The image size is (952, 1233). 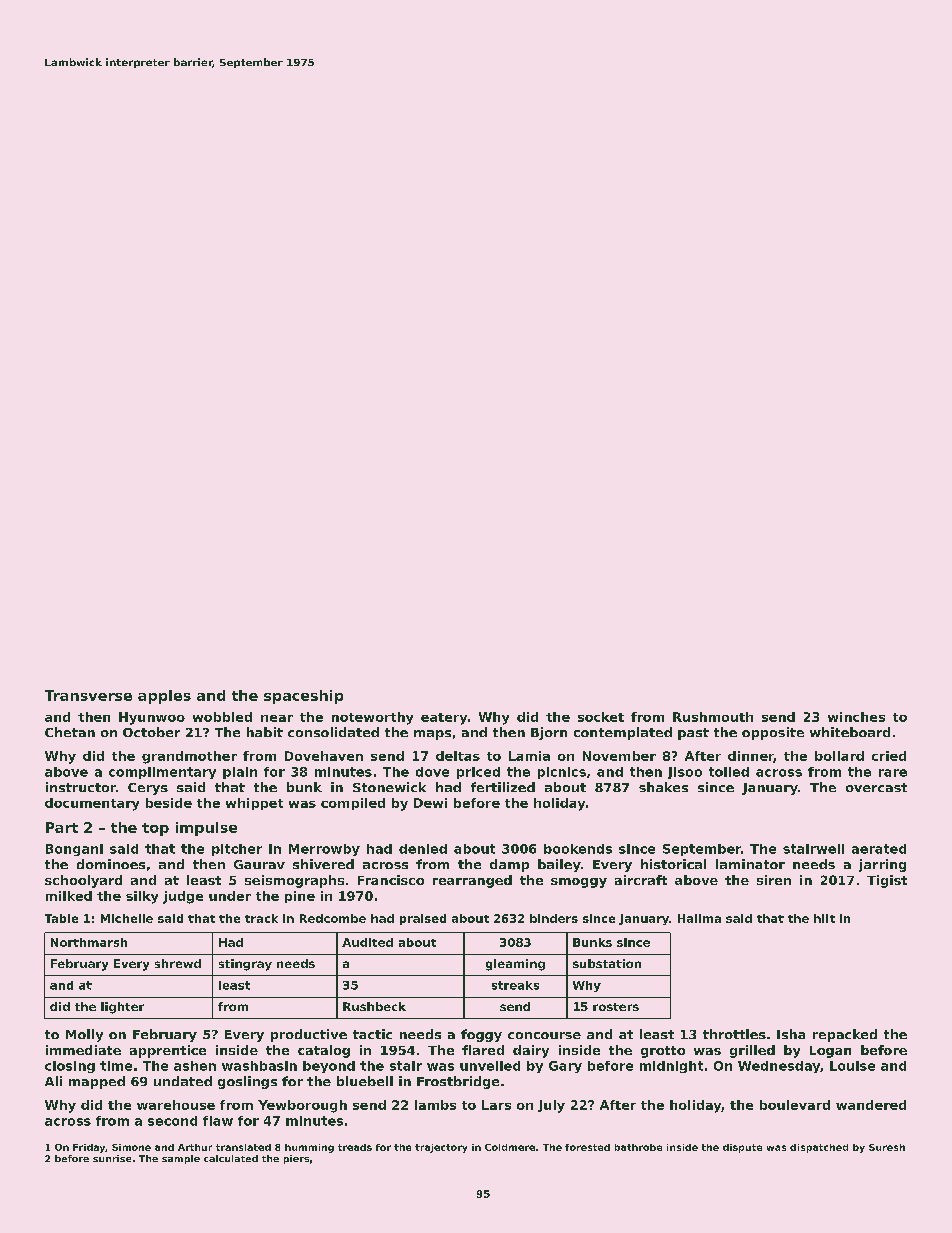 What do you see at coordinates (458, 756) in the page?
I see `deltas` at bounding box center [458, 756].
